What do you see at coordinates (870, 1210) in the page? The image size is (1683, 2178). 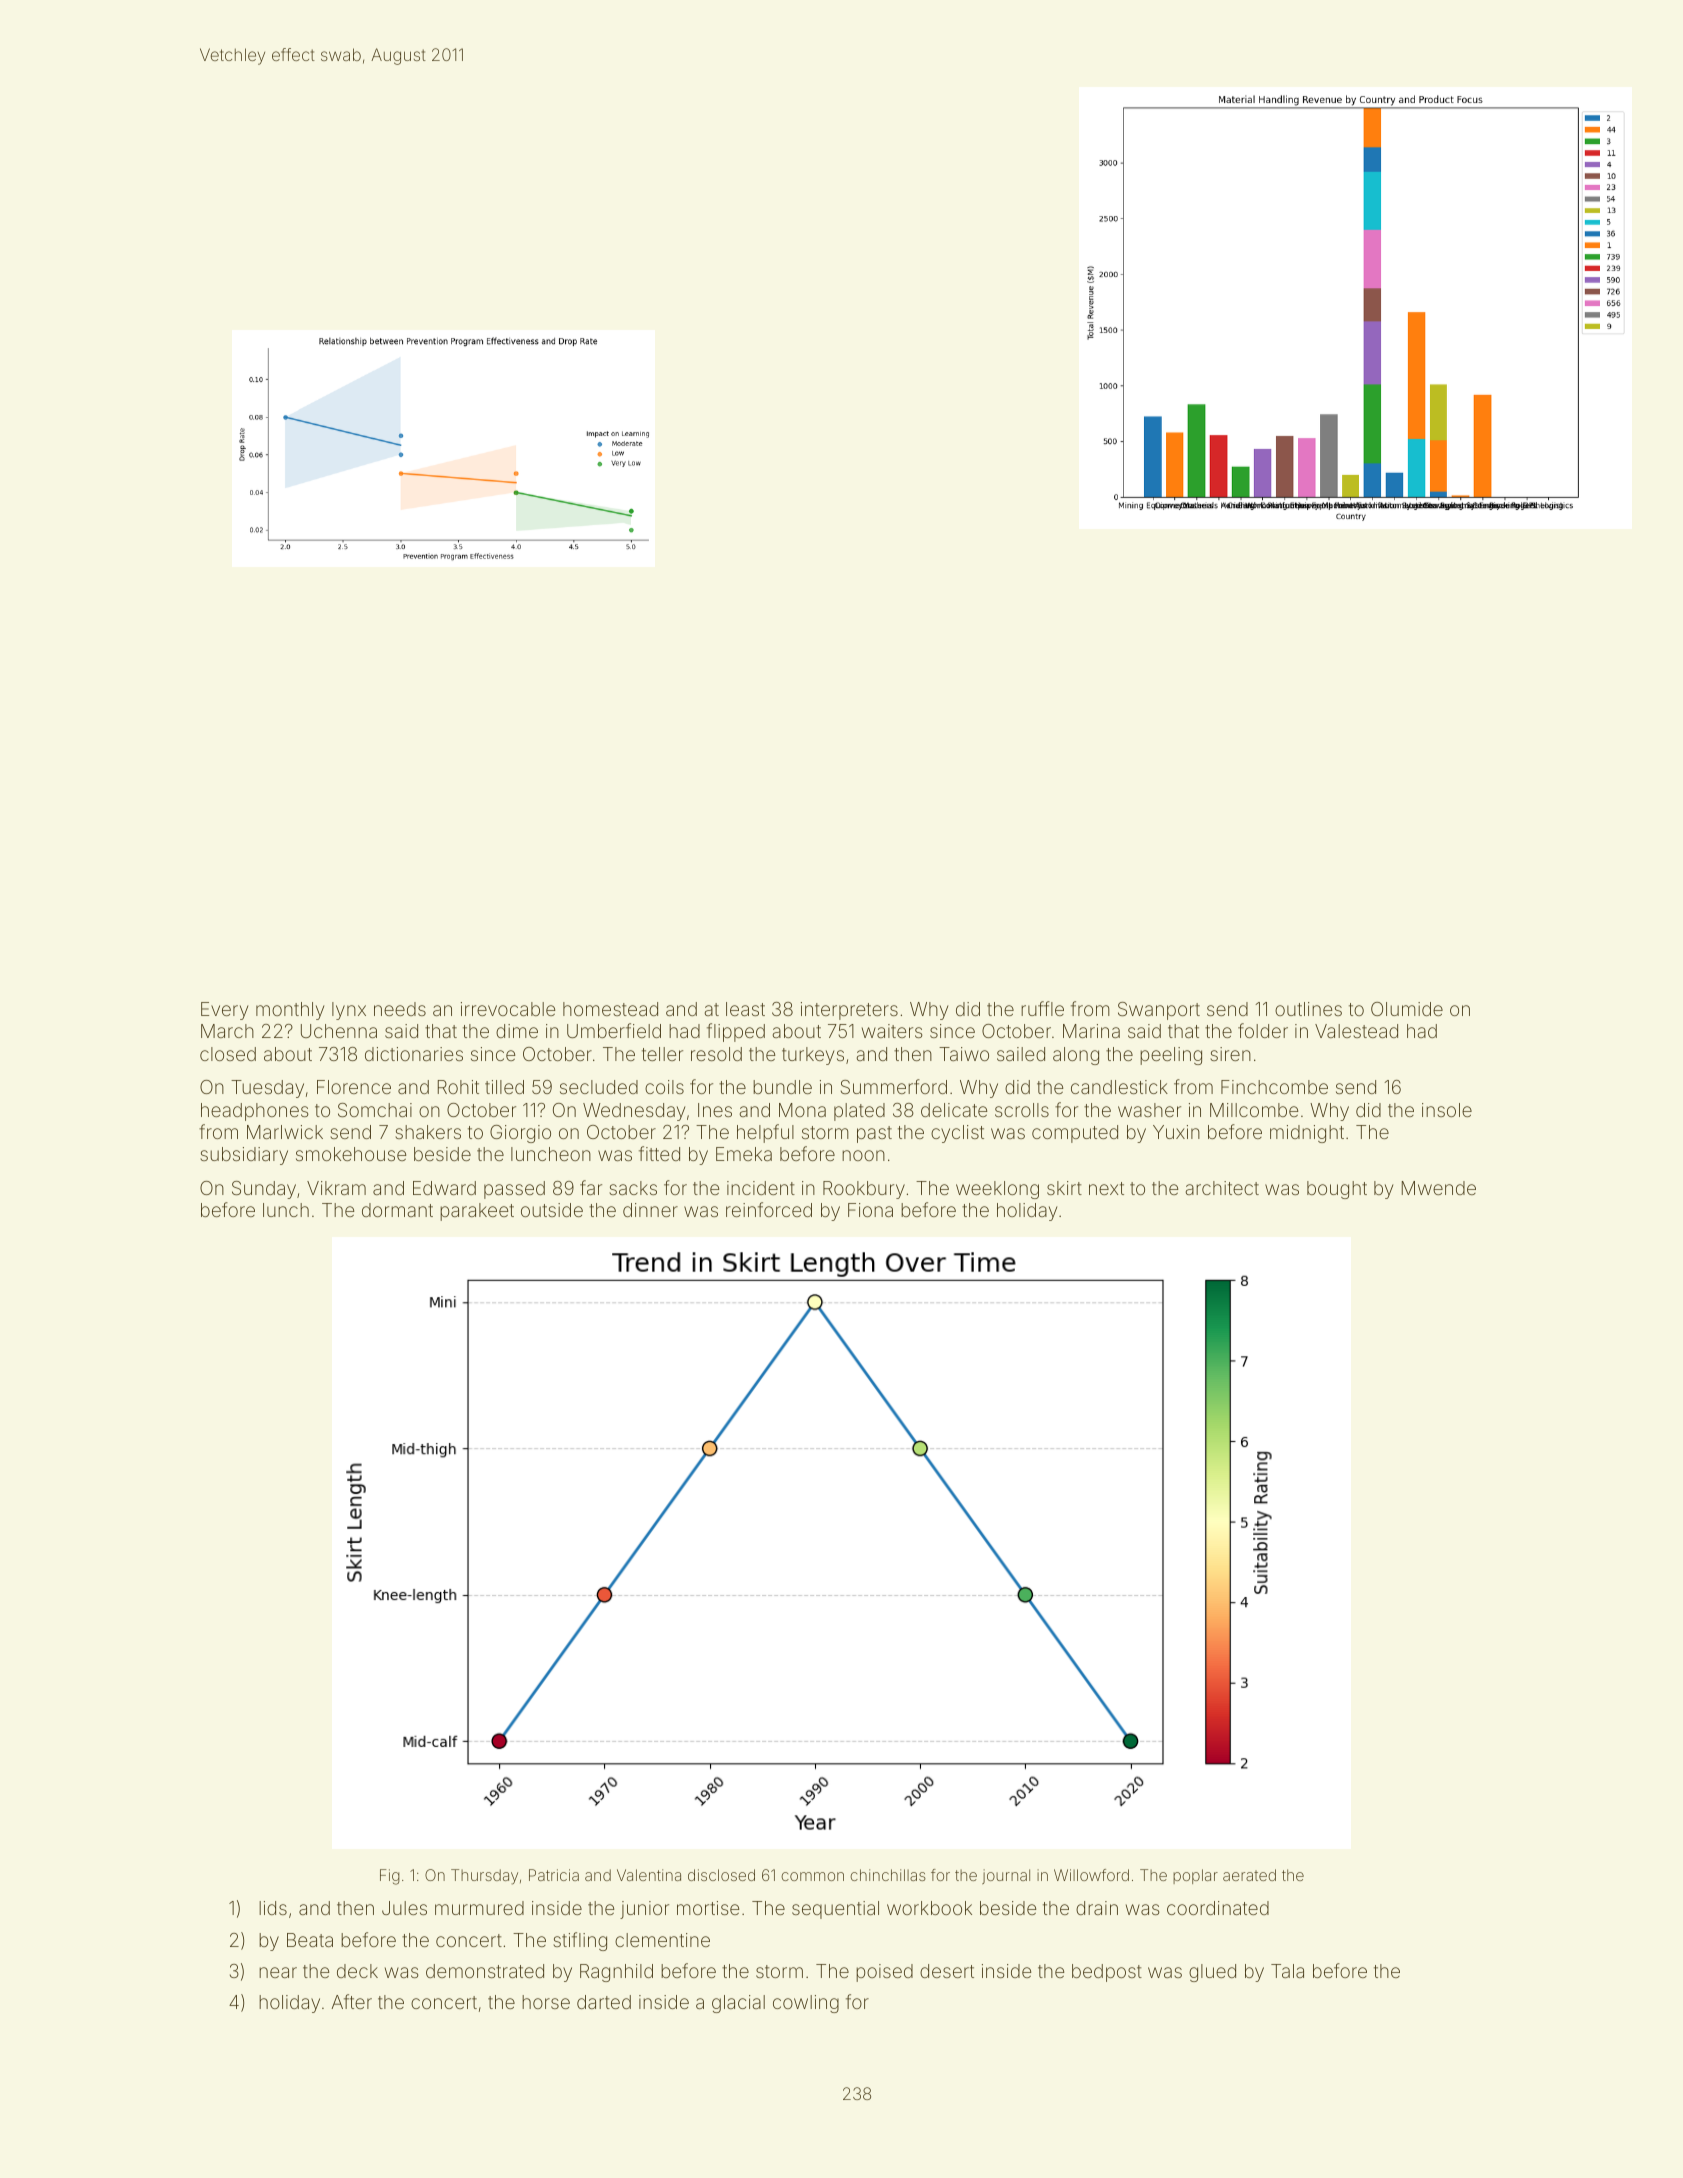 I see `Fiona` at bounding box center [870, 1210].
